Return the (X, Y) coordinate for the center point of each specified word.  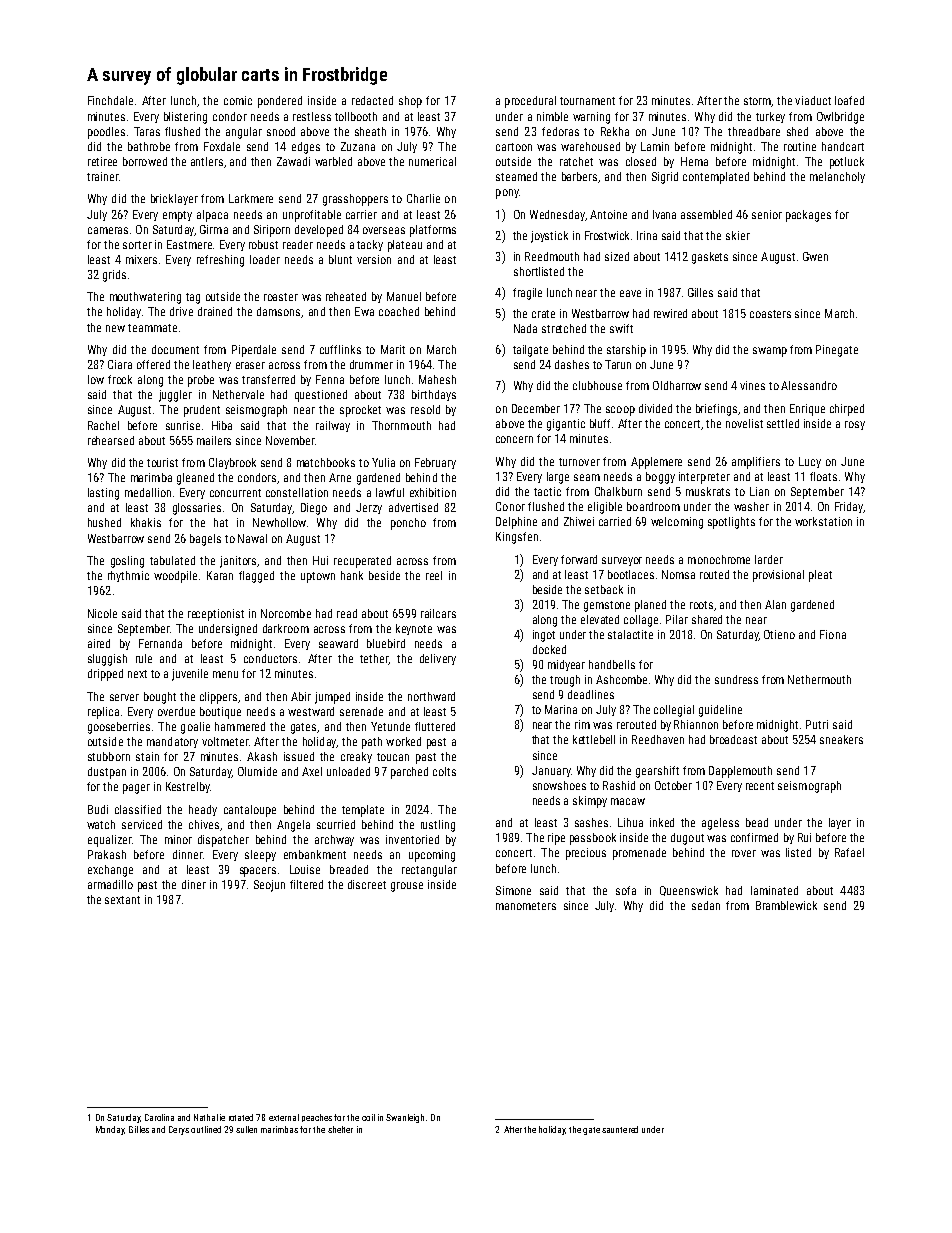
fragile (527, 294)
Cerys (179, 1130)
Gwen (815, 256)
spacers (258, 872)
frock (120, 379)
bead (757, 822)
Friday (849, 507)
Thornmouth (401, 425)
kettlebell (594, 739)
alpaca (212, 216)
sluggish (107, 660)
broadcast (733, 739)
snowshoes (559, 785)
